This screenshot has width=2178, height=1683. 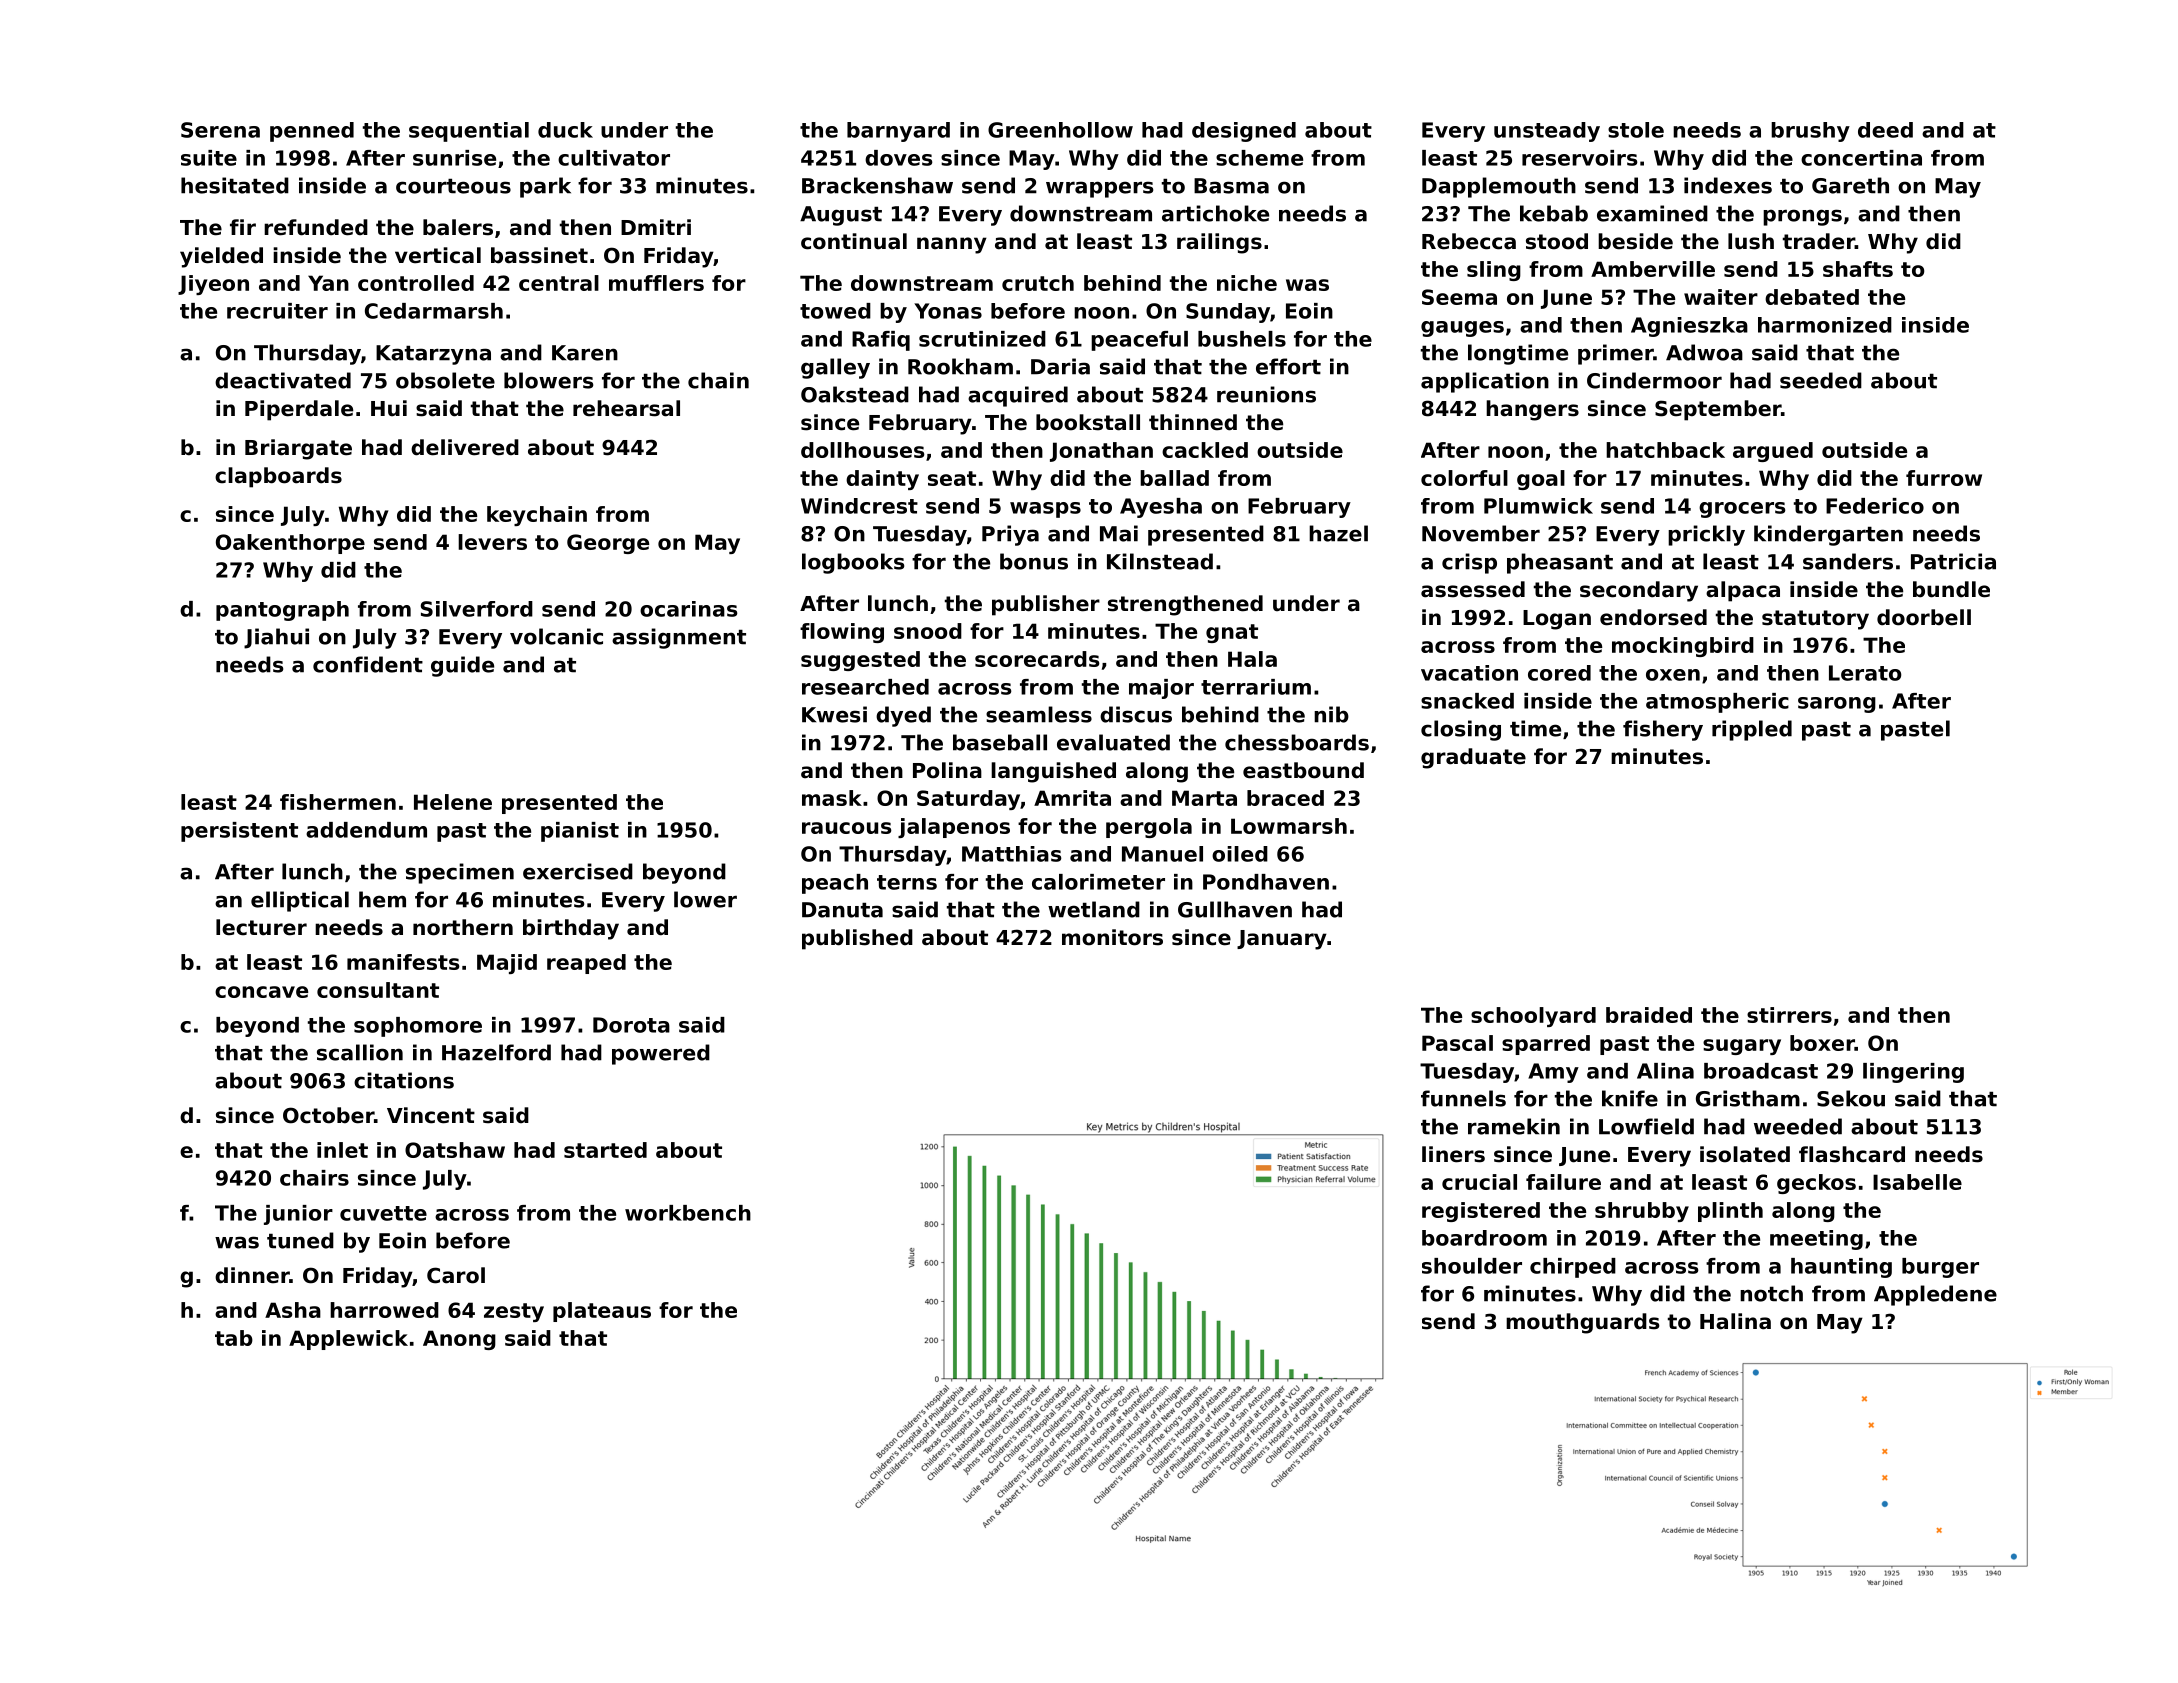 I want to click on barnyard, so click(x=898, y=132).
